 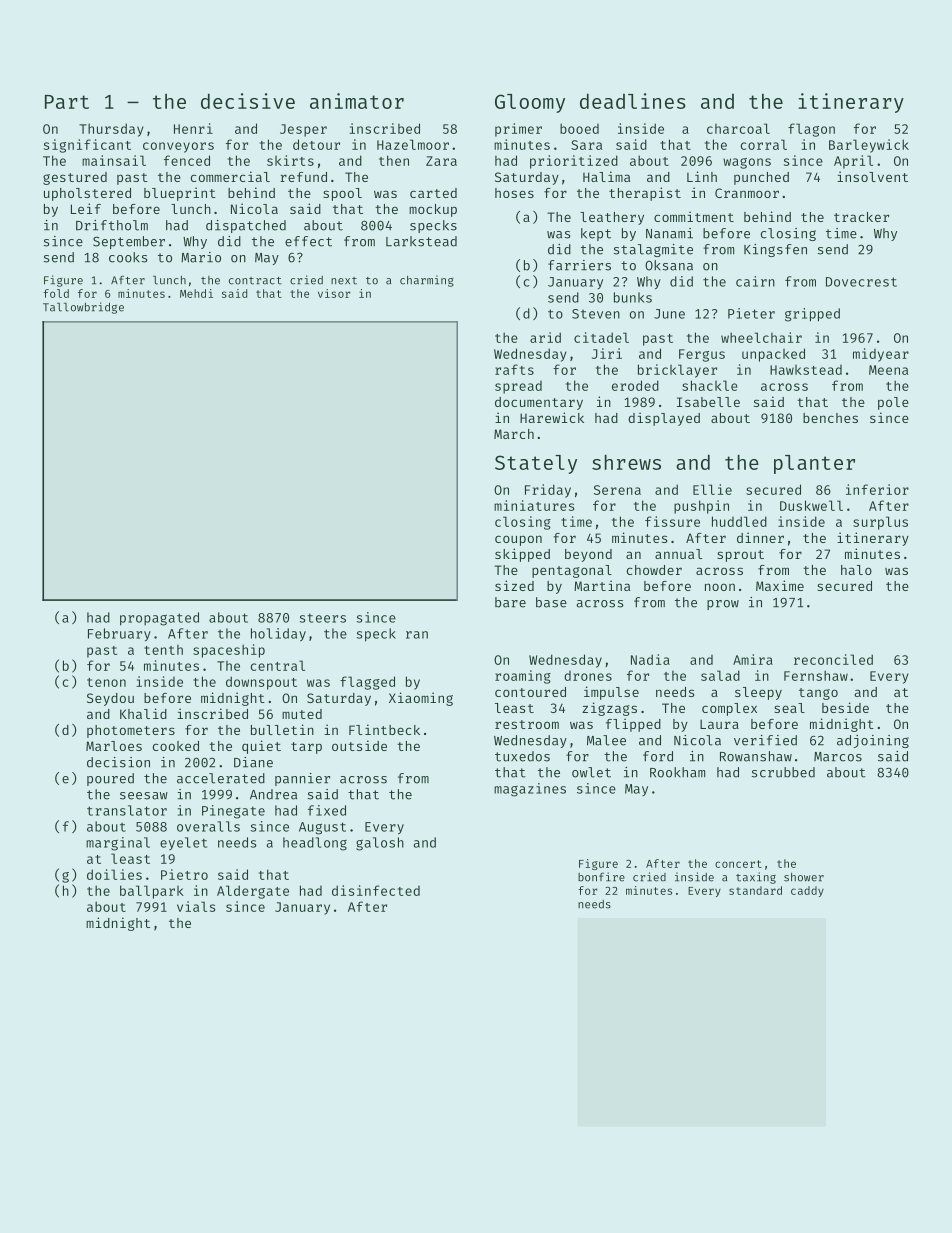 I want to click on Amira, so click(x=753, y=659).
